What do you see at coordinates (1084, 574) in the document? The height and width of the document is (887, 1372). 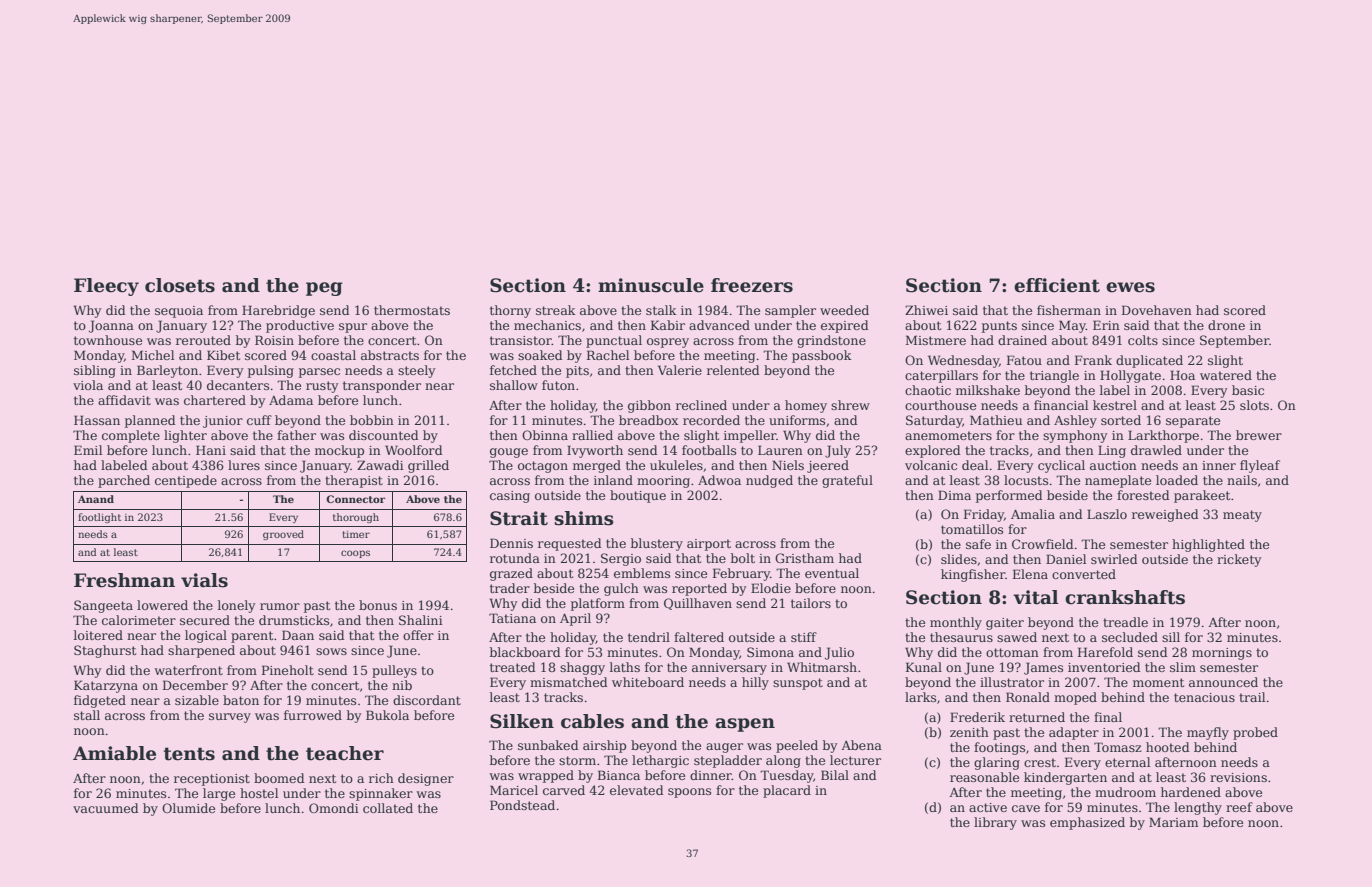 I see `converted` at bounding box center [1084, 574].
